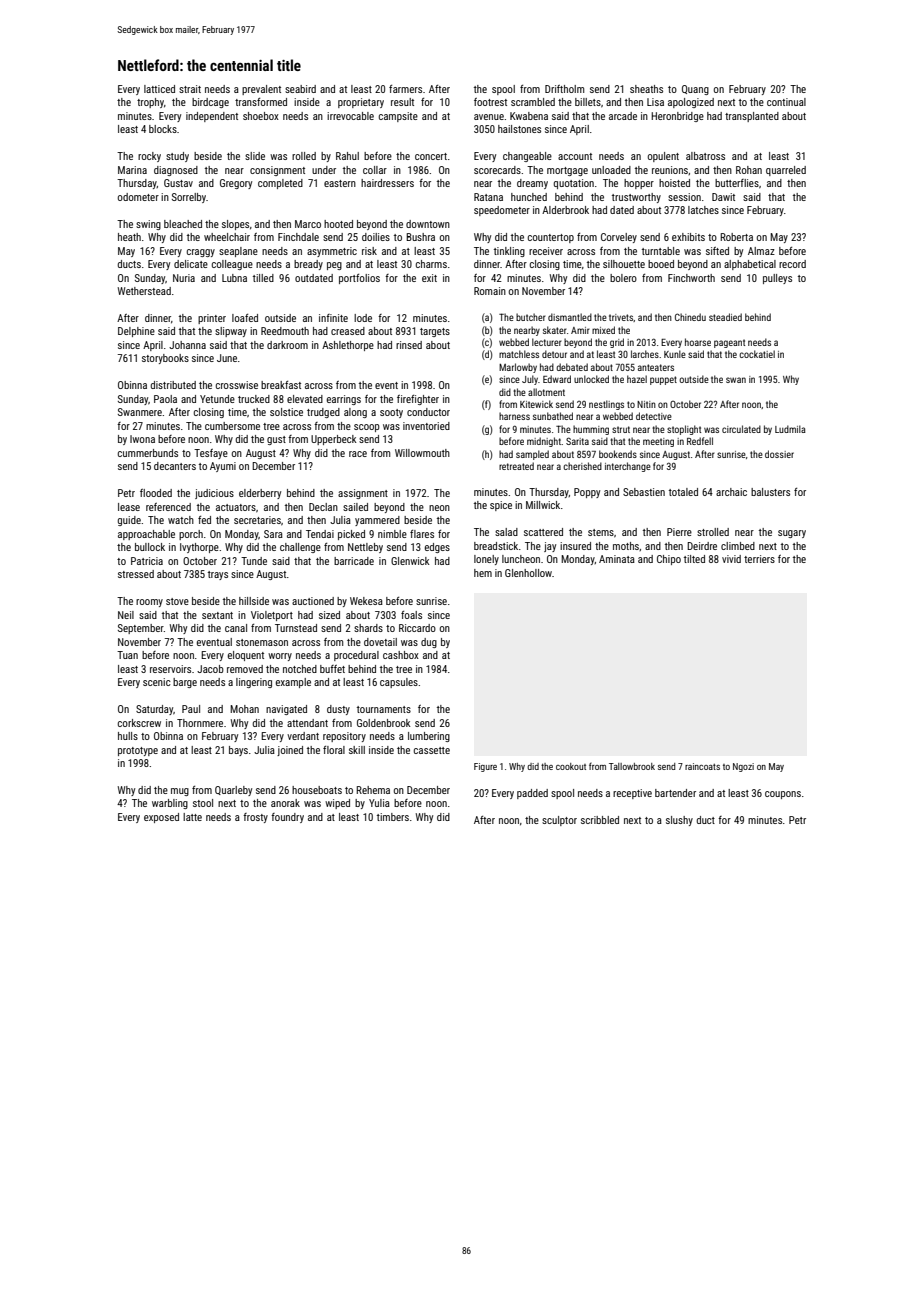  What do you see at coordinates (261, 90) in the screenshot?
I see `prevalent` at bounding box center [261, 90].
